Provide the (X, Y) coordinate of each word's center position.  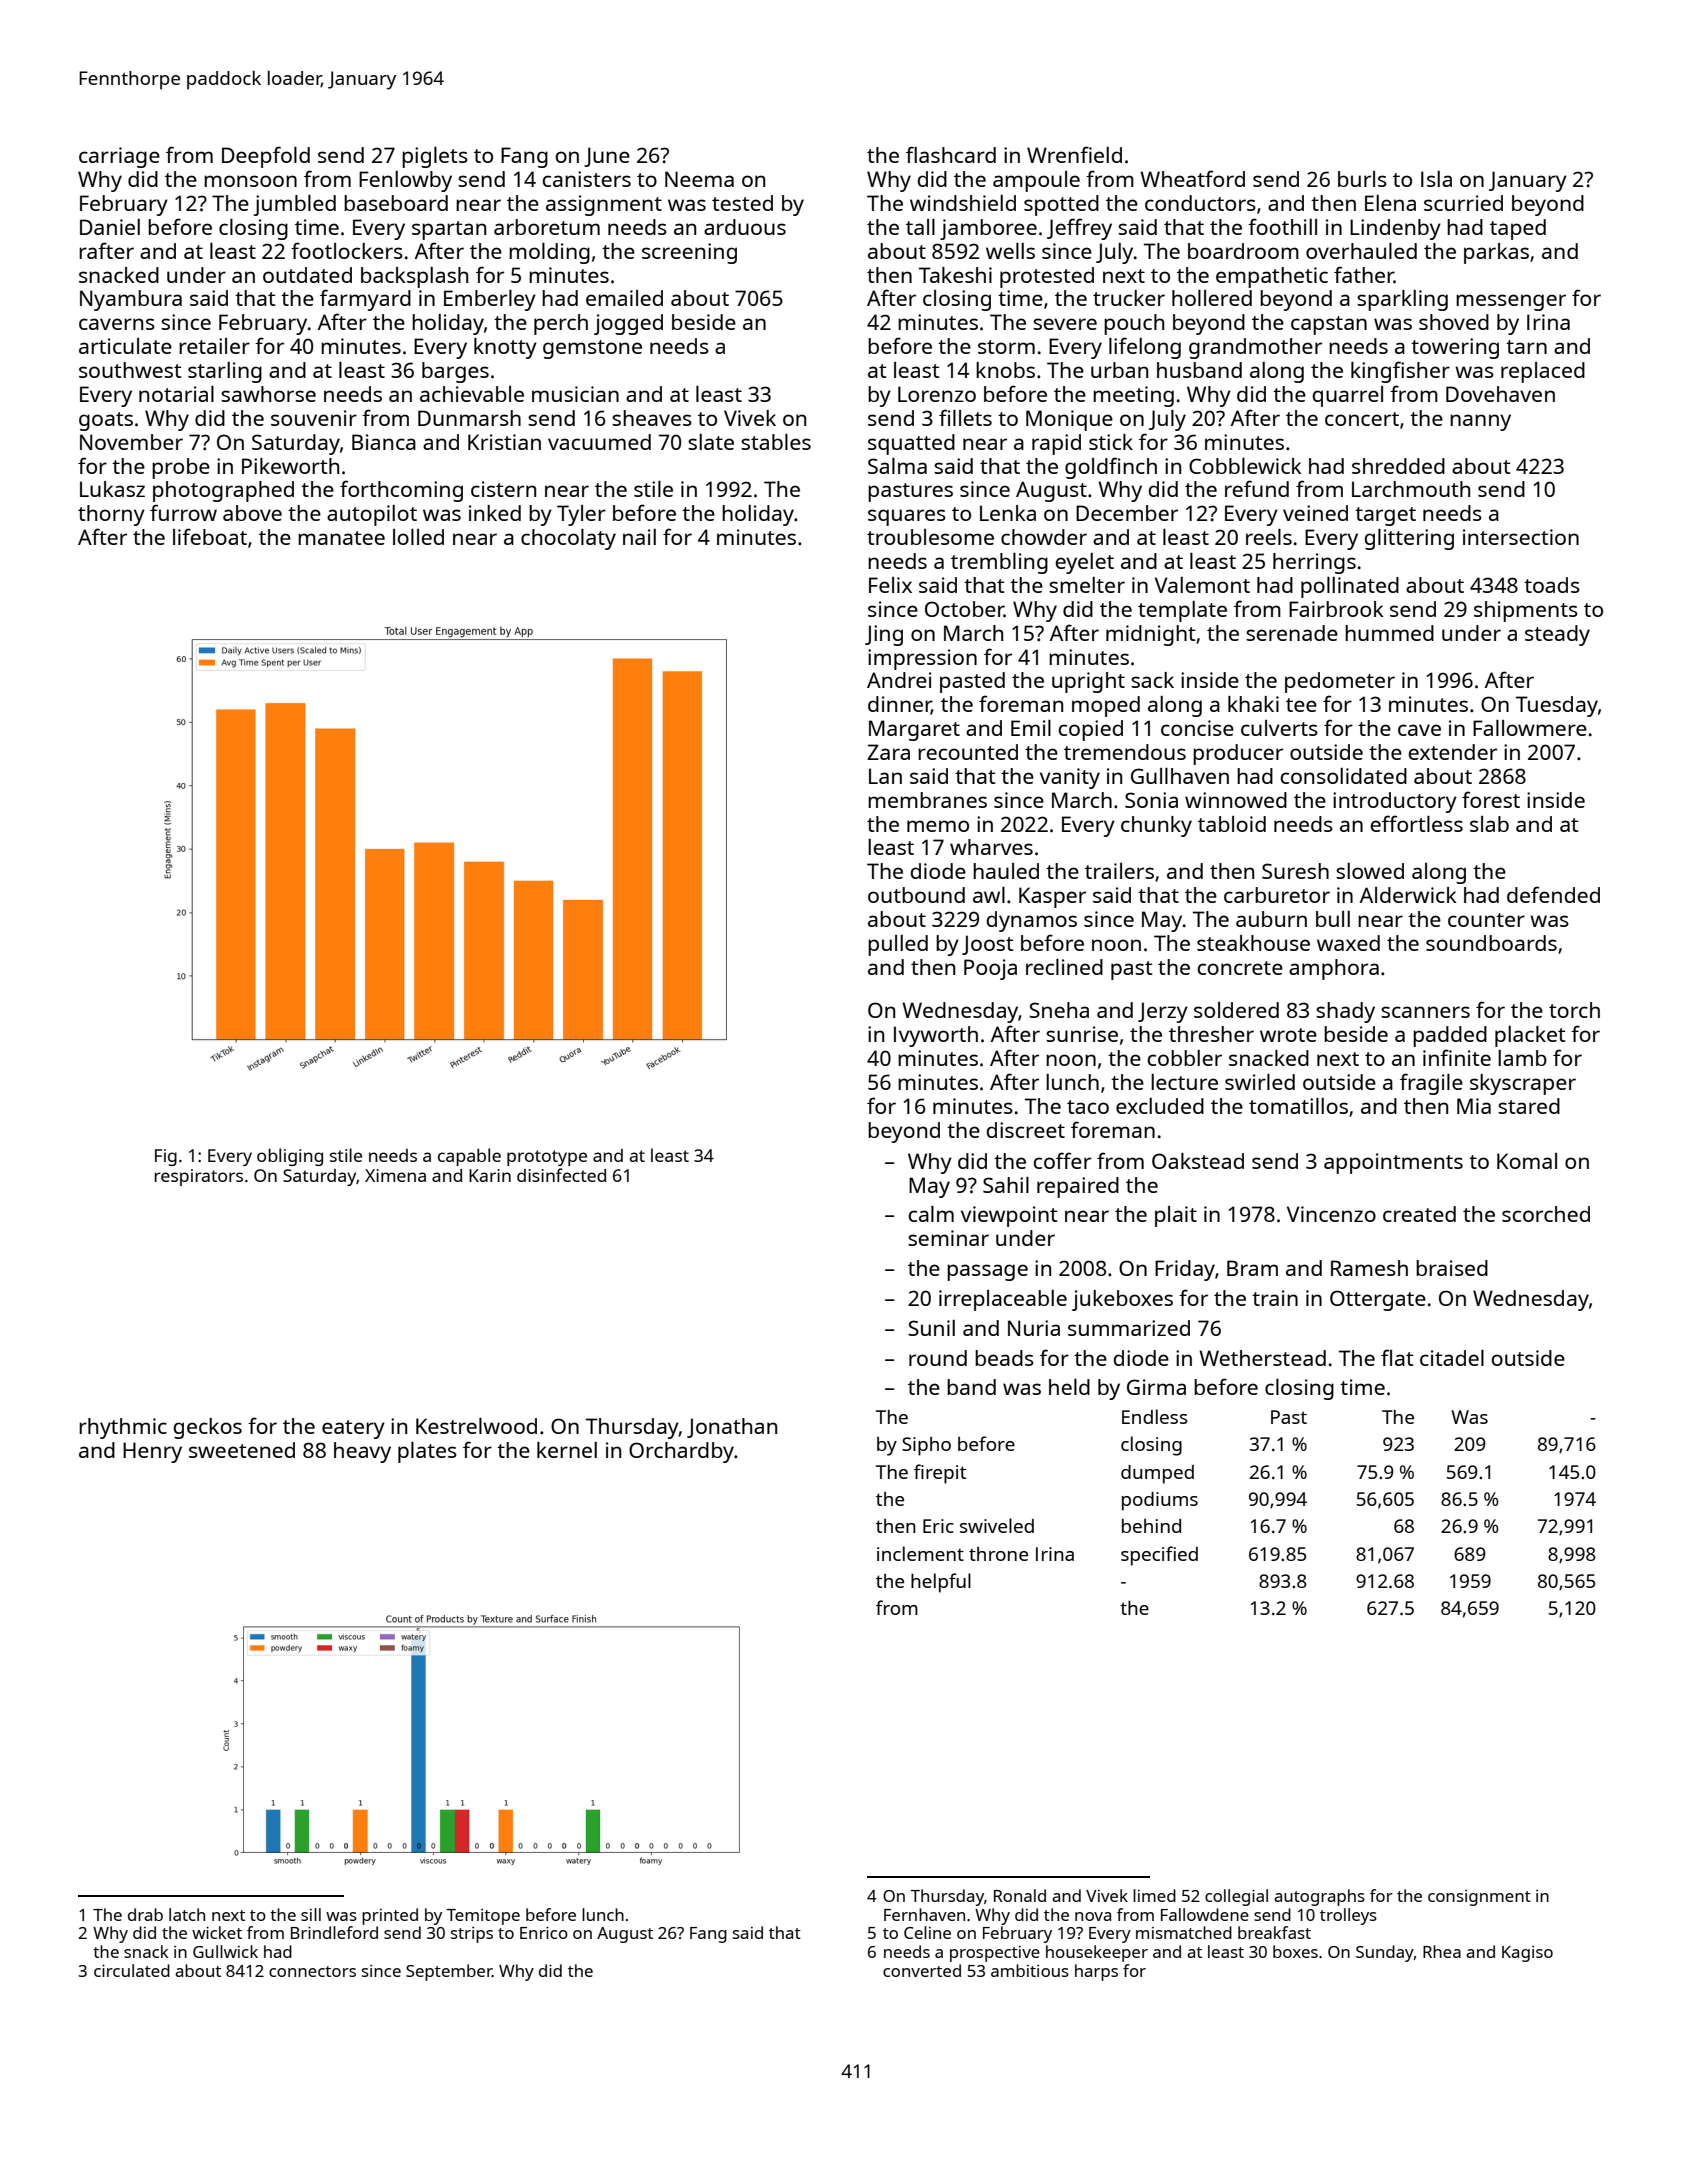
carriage (119, 157)
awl (989, 895)
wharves (991, 847)
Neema (699, 179)
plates (427, 1452)
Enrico (544, 1932)
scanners (1425, 1012)
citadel (1452, 1358)
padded (1450, 1036)
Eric (938, 1526)
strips (472, 1935)
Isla (1436, 179)
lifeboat (210, 536)
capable (469, 1157)
